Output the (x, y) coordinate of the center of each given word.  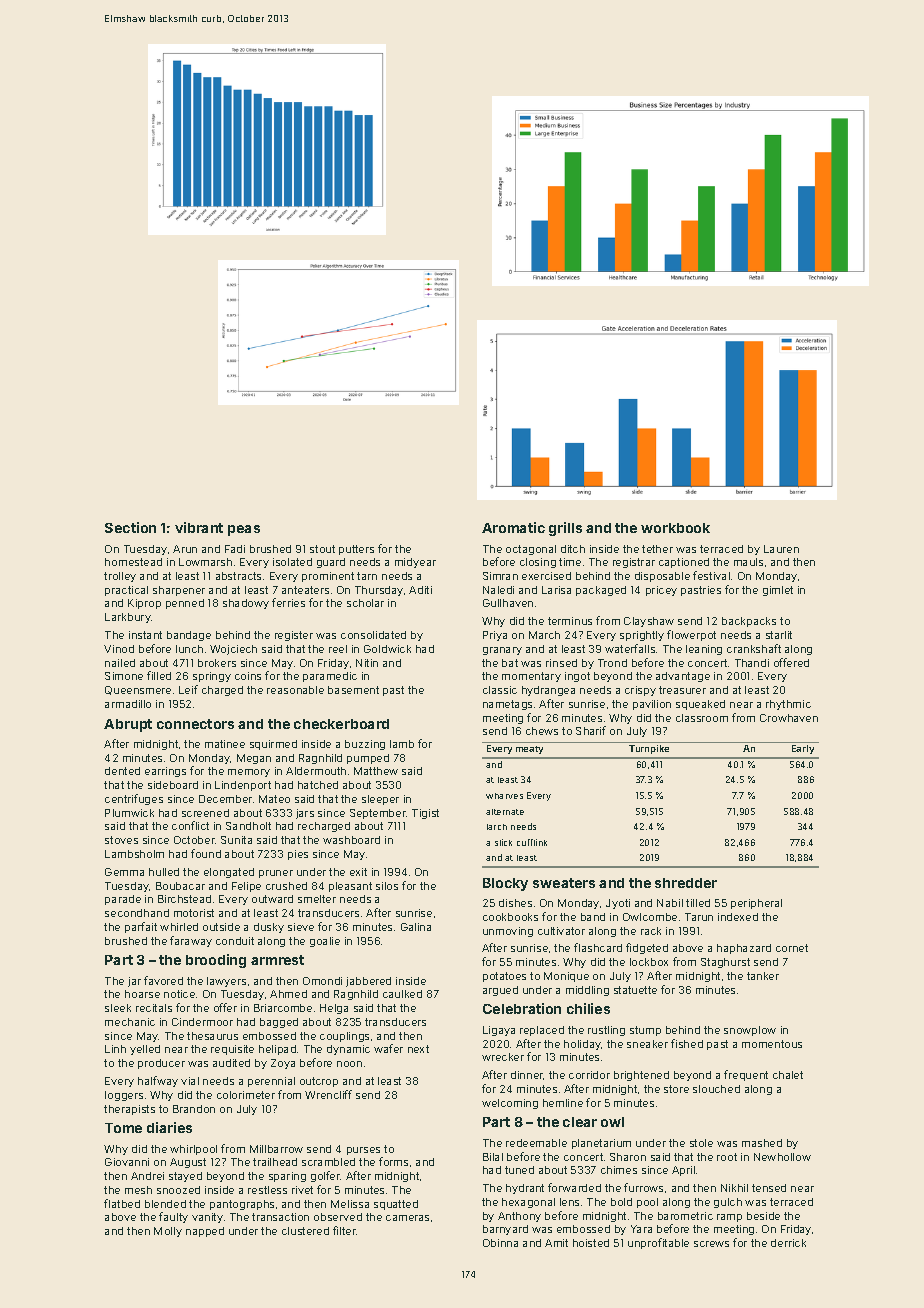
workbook (675, 528)
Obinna (500, 1243)
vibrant (199, 527)
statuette (635, 990)
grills (565, 529)
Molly (168, 1232)
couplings (344, 1037)
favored (163, 980)
